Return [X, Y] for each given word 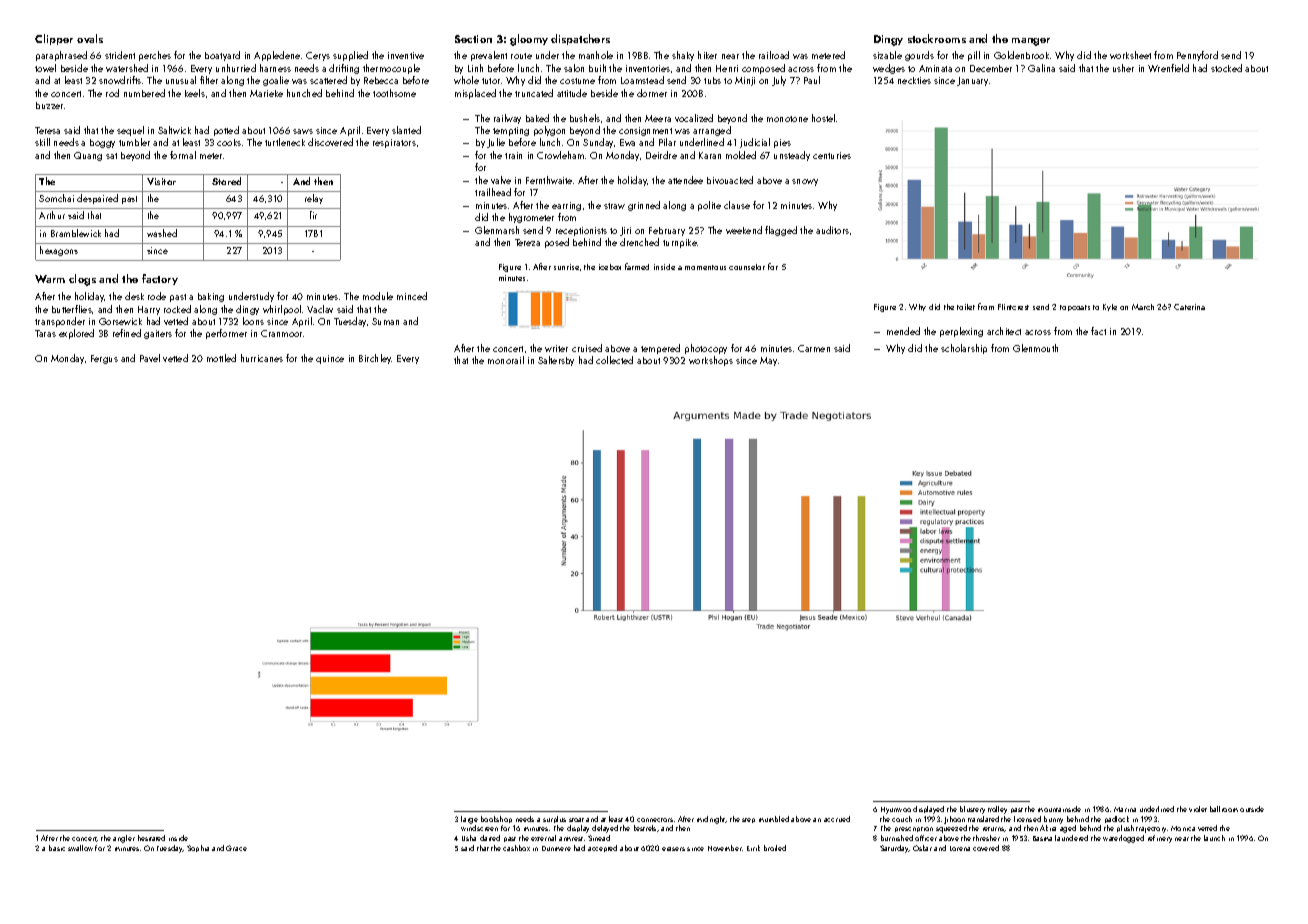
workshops [711, 361]
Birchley [375, 359]
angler [124, 839]
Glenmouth [1035, 348]
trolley [997, 810]
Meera [658, 118]
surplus [554, 819]
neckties [914, 80]
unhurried [236, 68]
